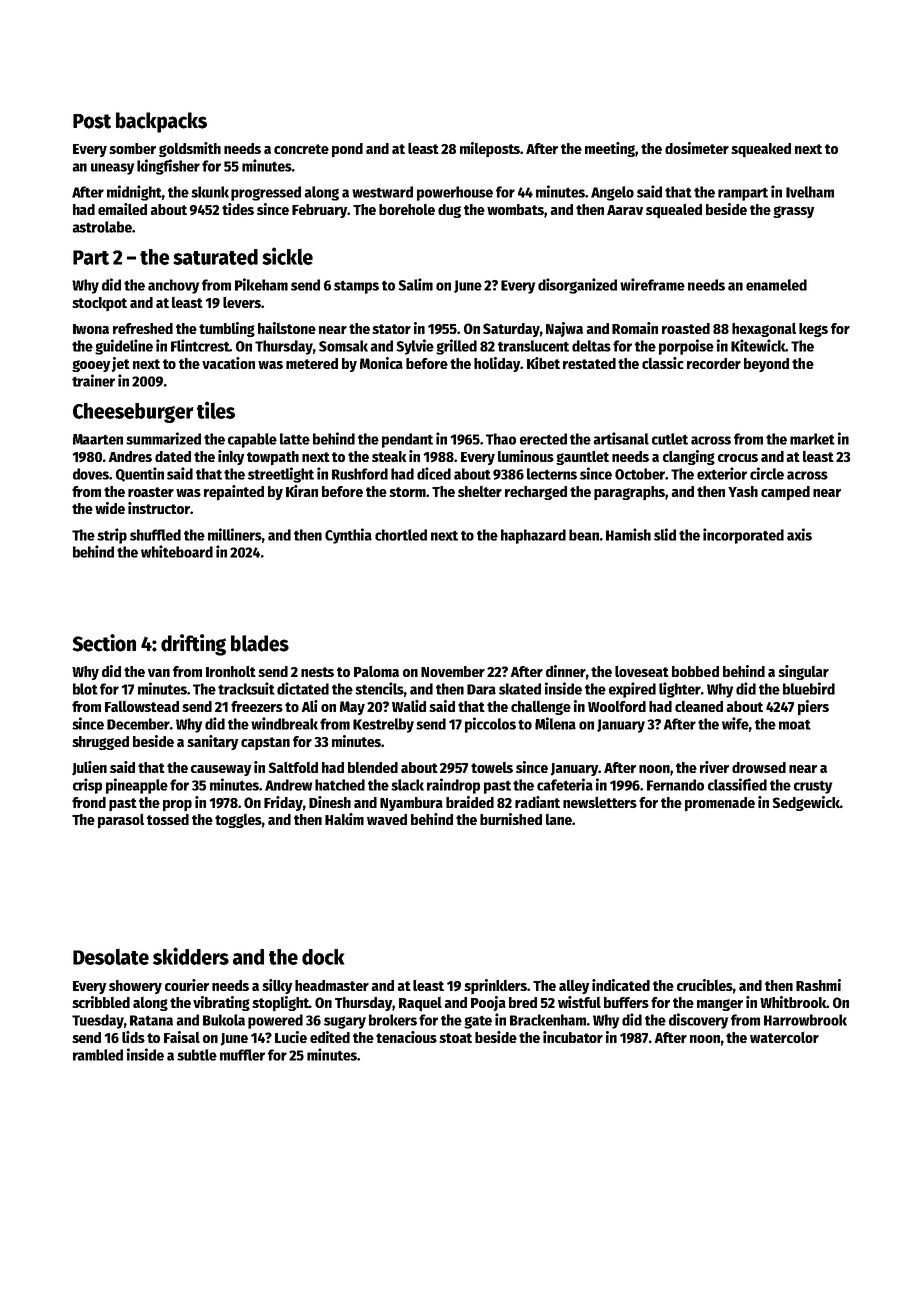  What do you see at coordinates (794, 212) in the screenshot?
I see `grassy` at bounding box center [794, 212].
